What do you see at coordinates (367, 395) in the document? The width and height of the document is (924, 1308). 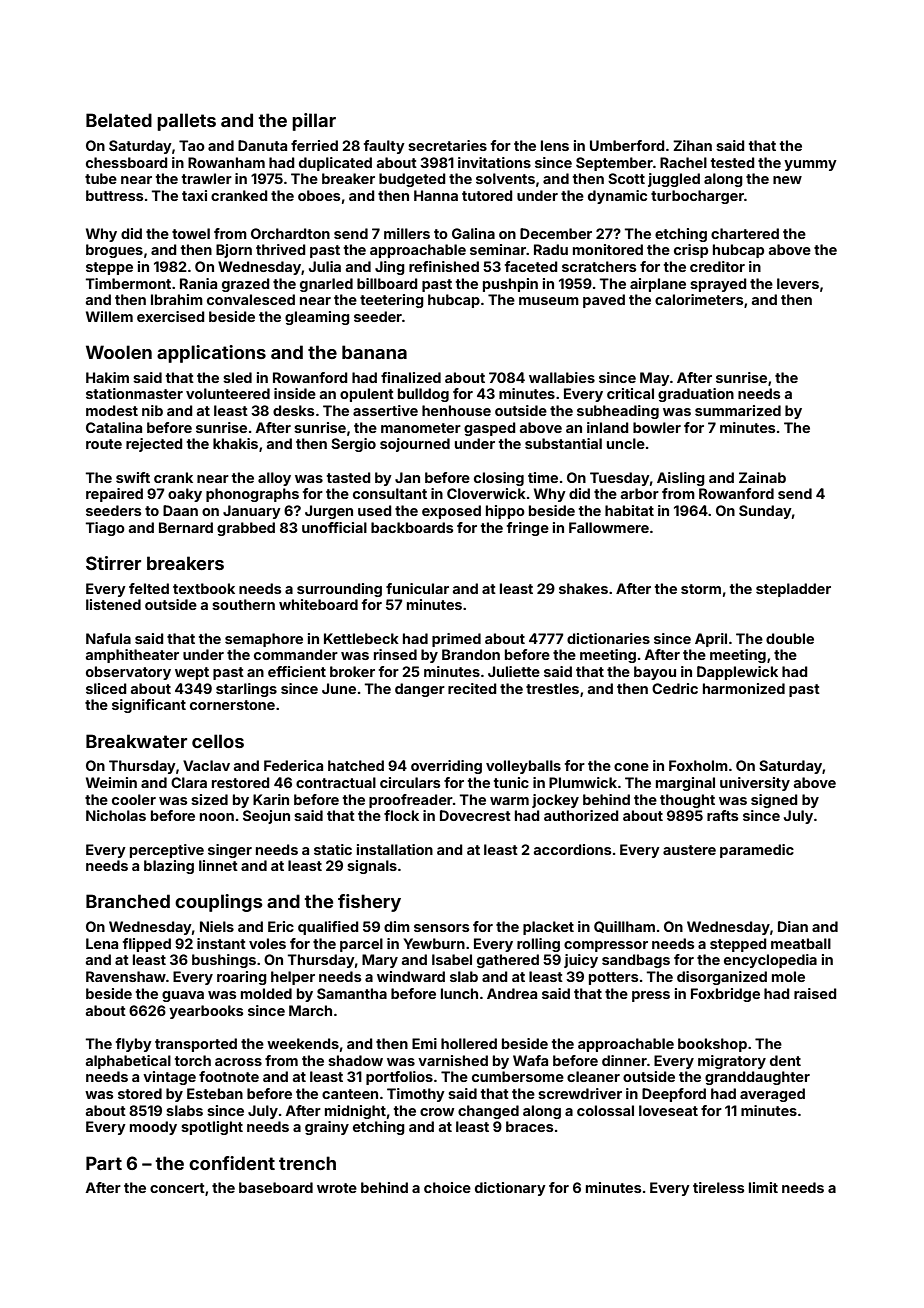 I see `opulent` at bounding box center [367, 395].
